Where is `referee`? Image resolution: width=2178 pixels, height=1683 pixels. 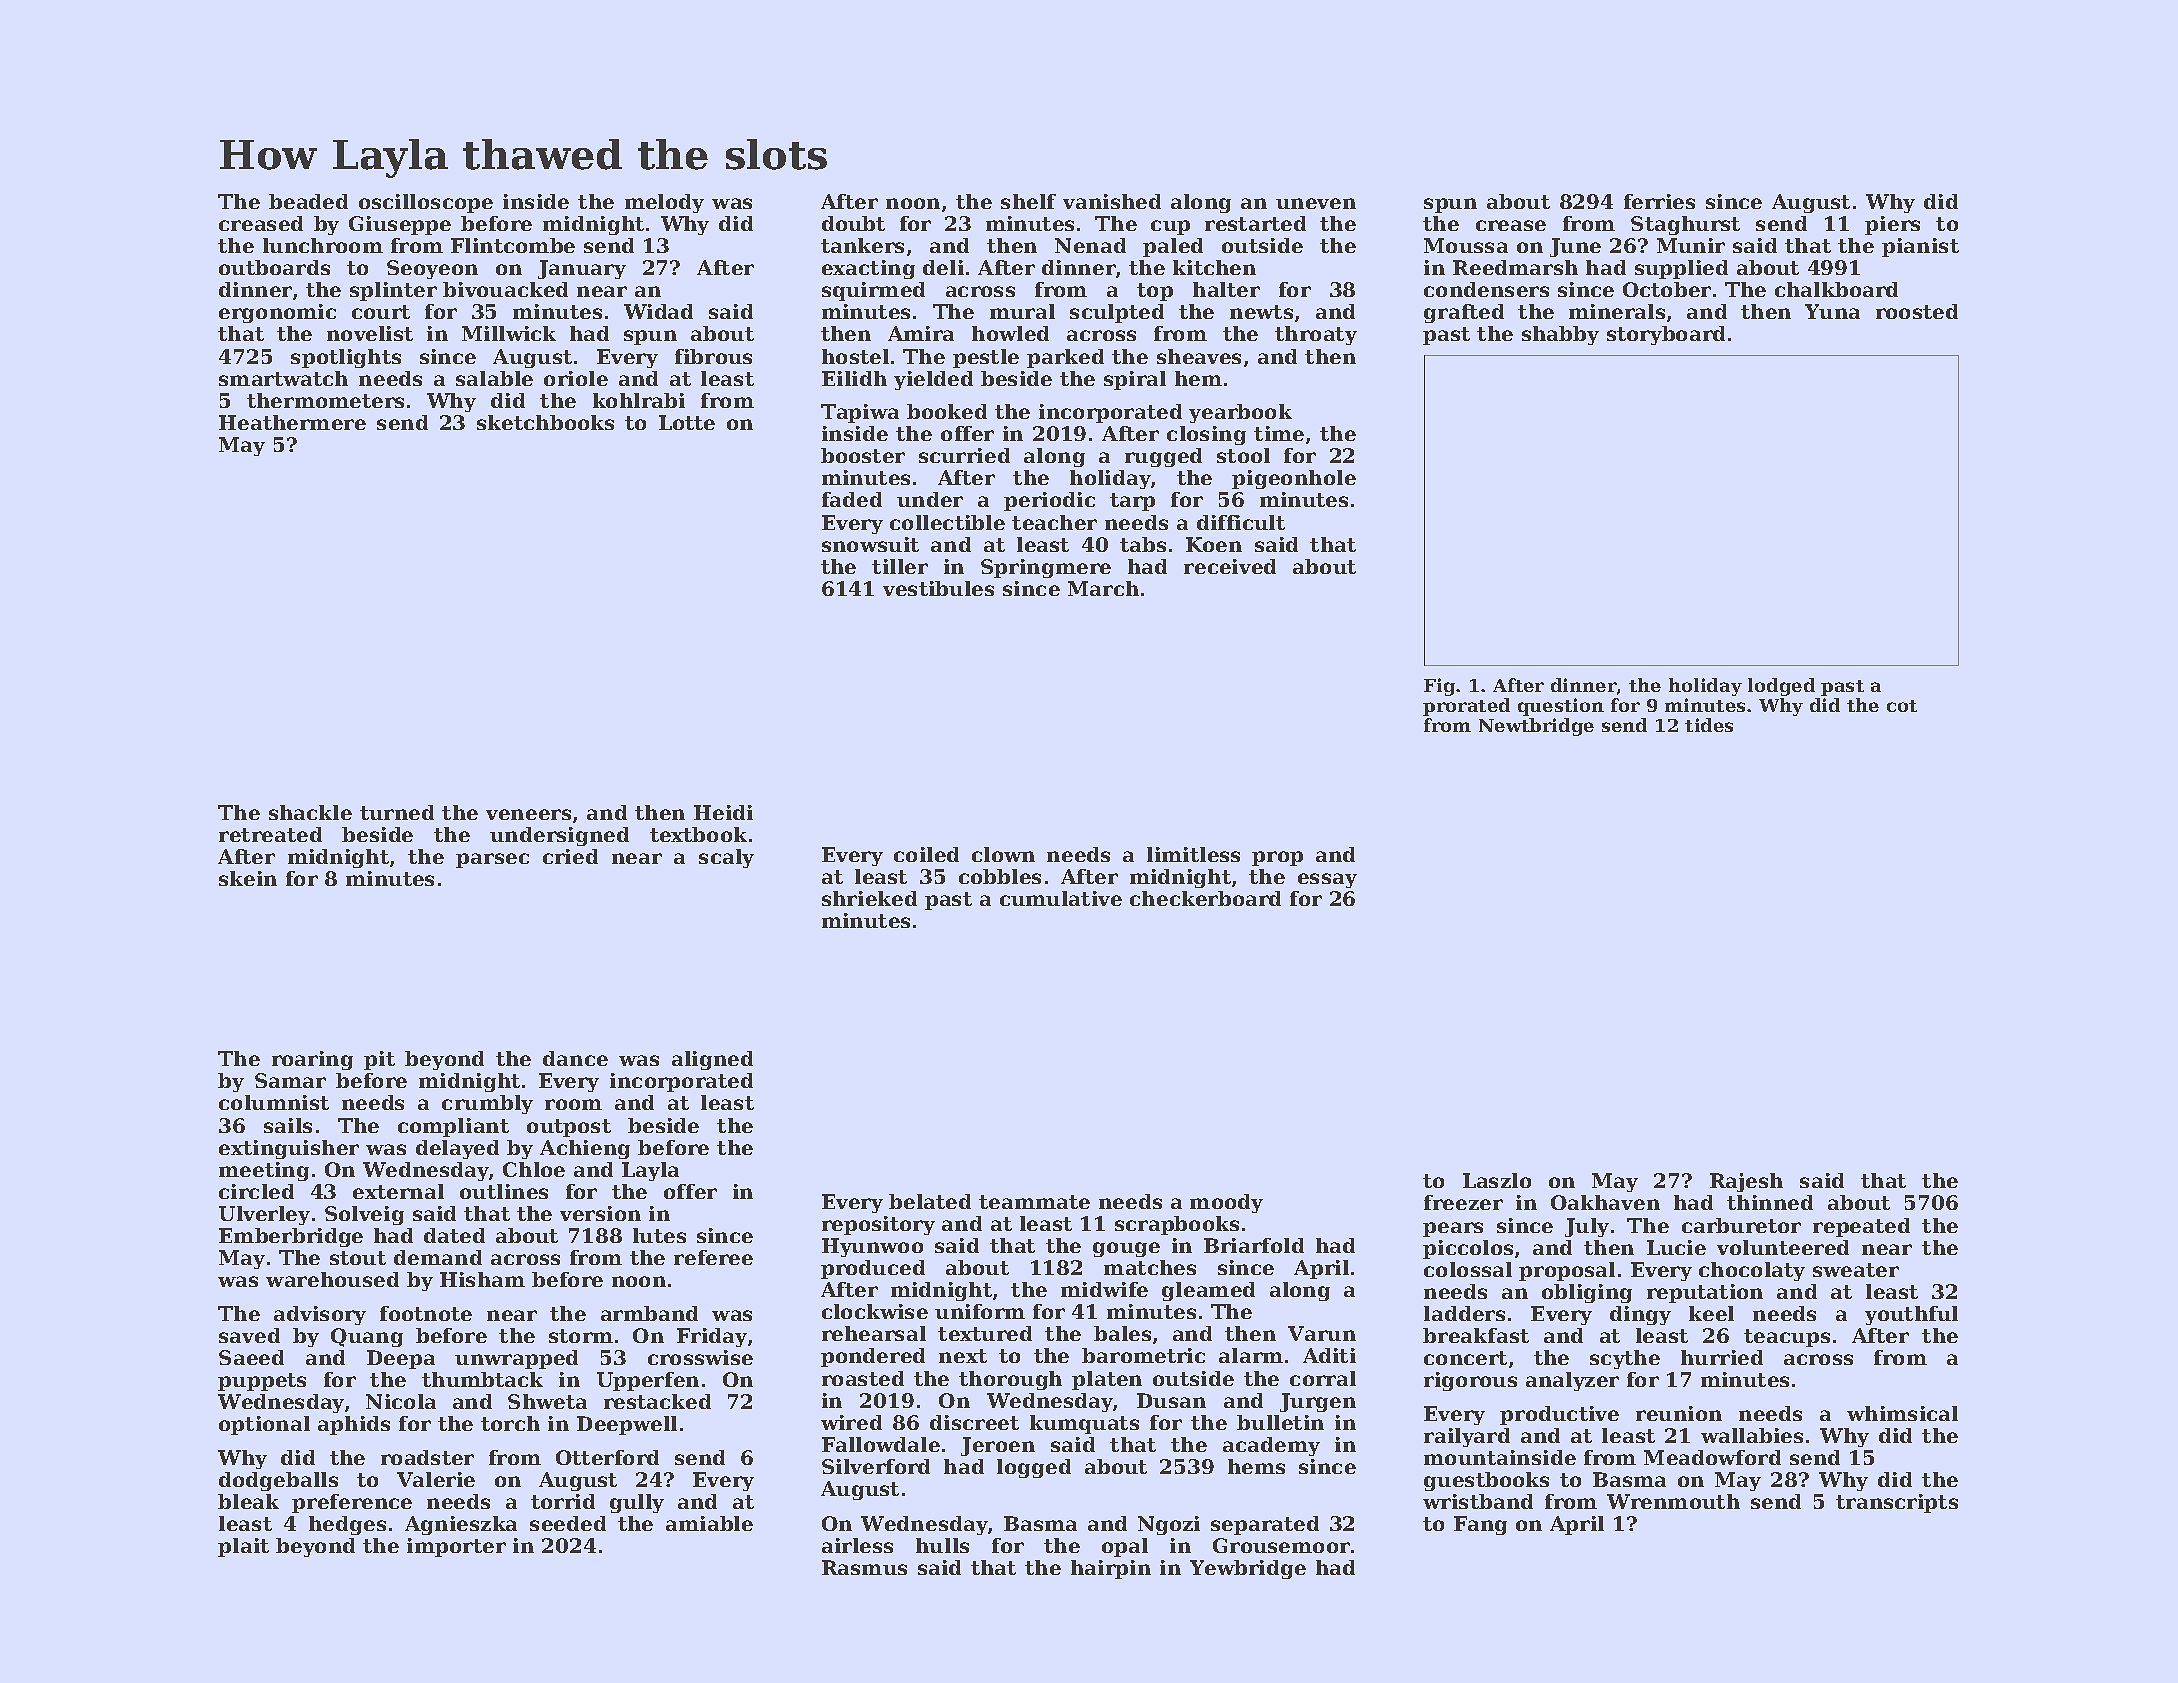 referee is located at coordinates (713, 1257).
